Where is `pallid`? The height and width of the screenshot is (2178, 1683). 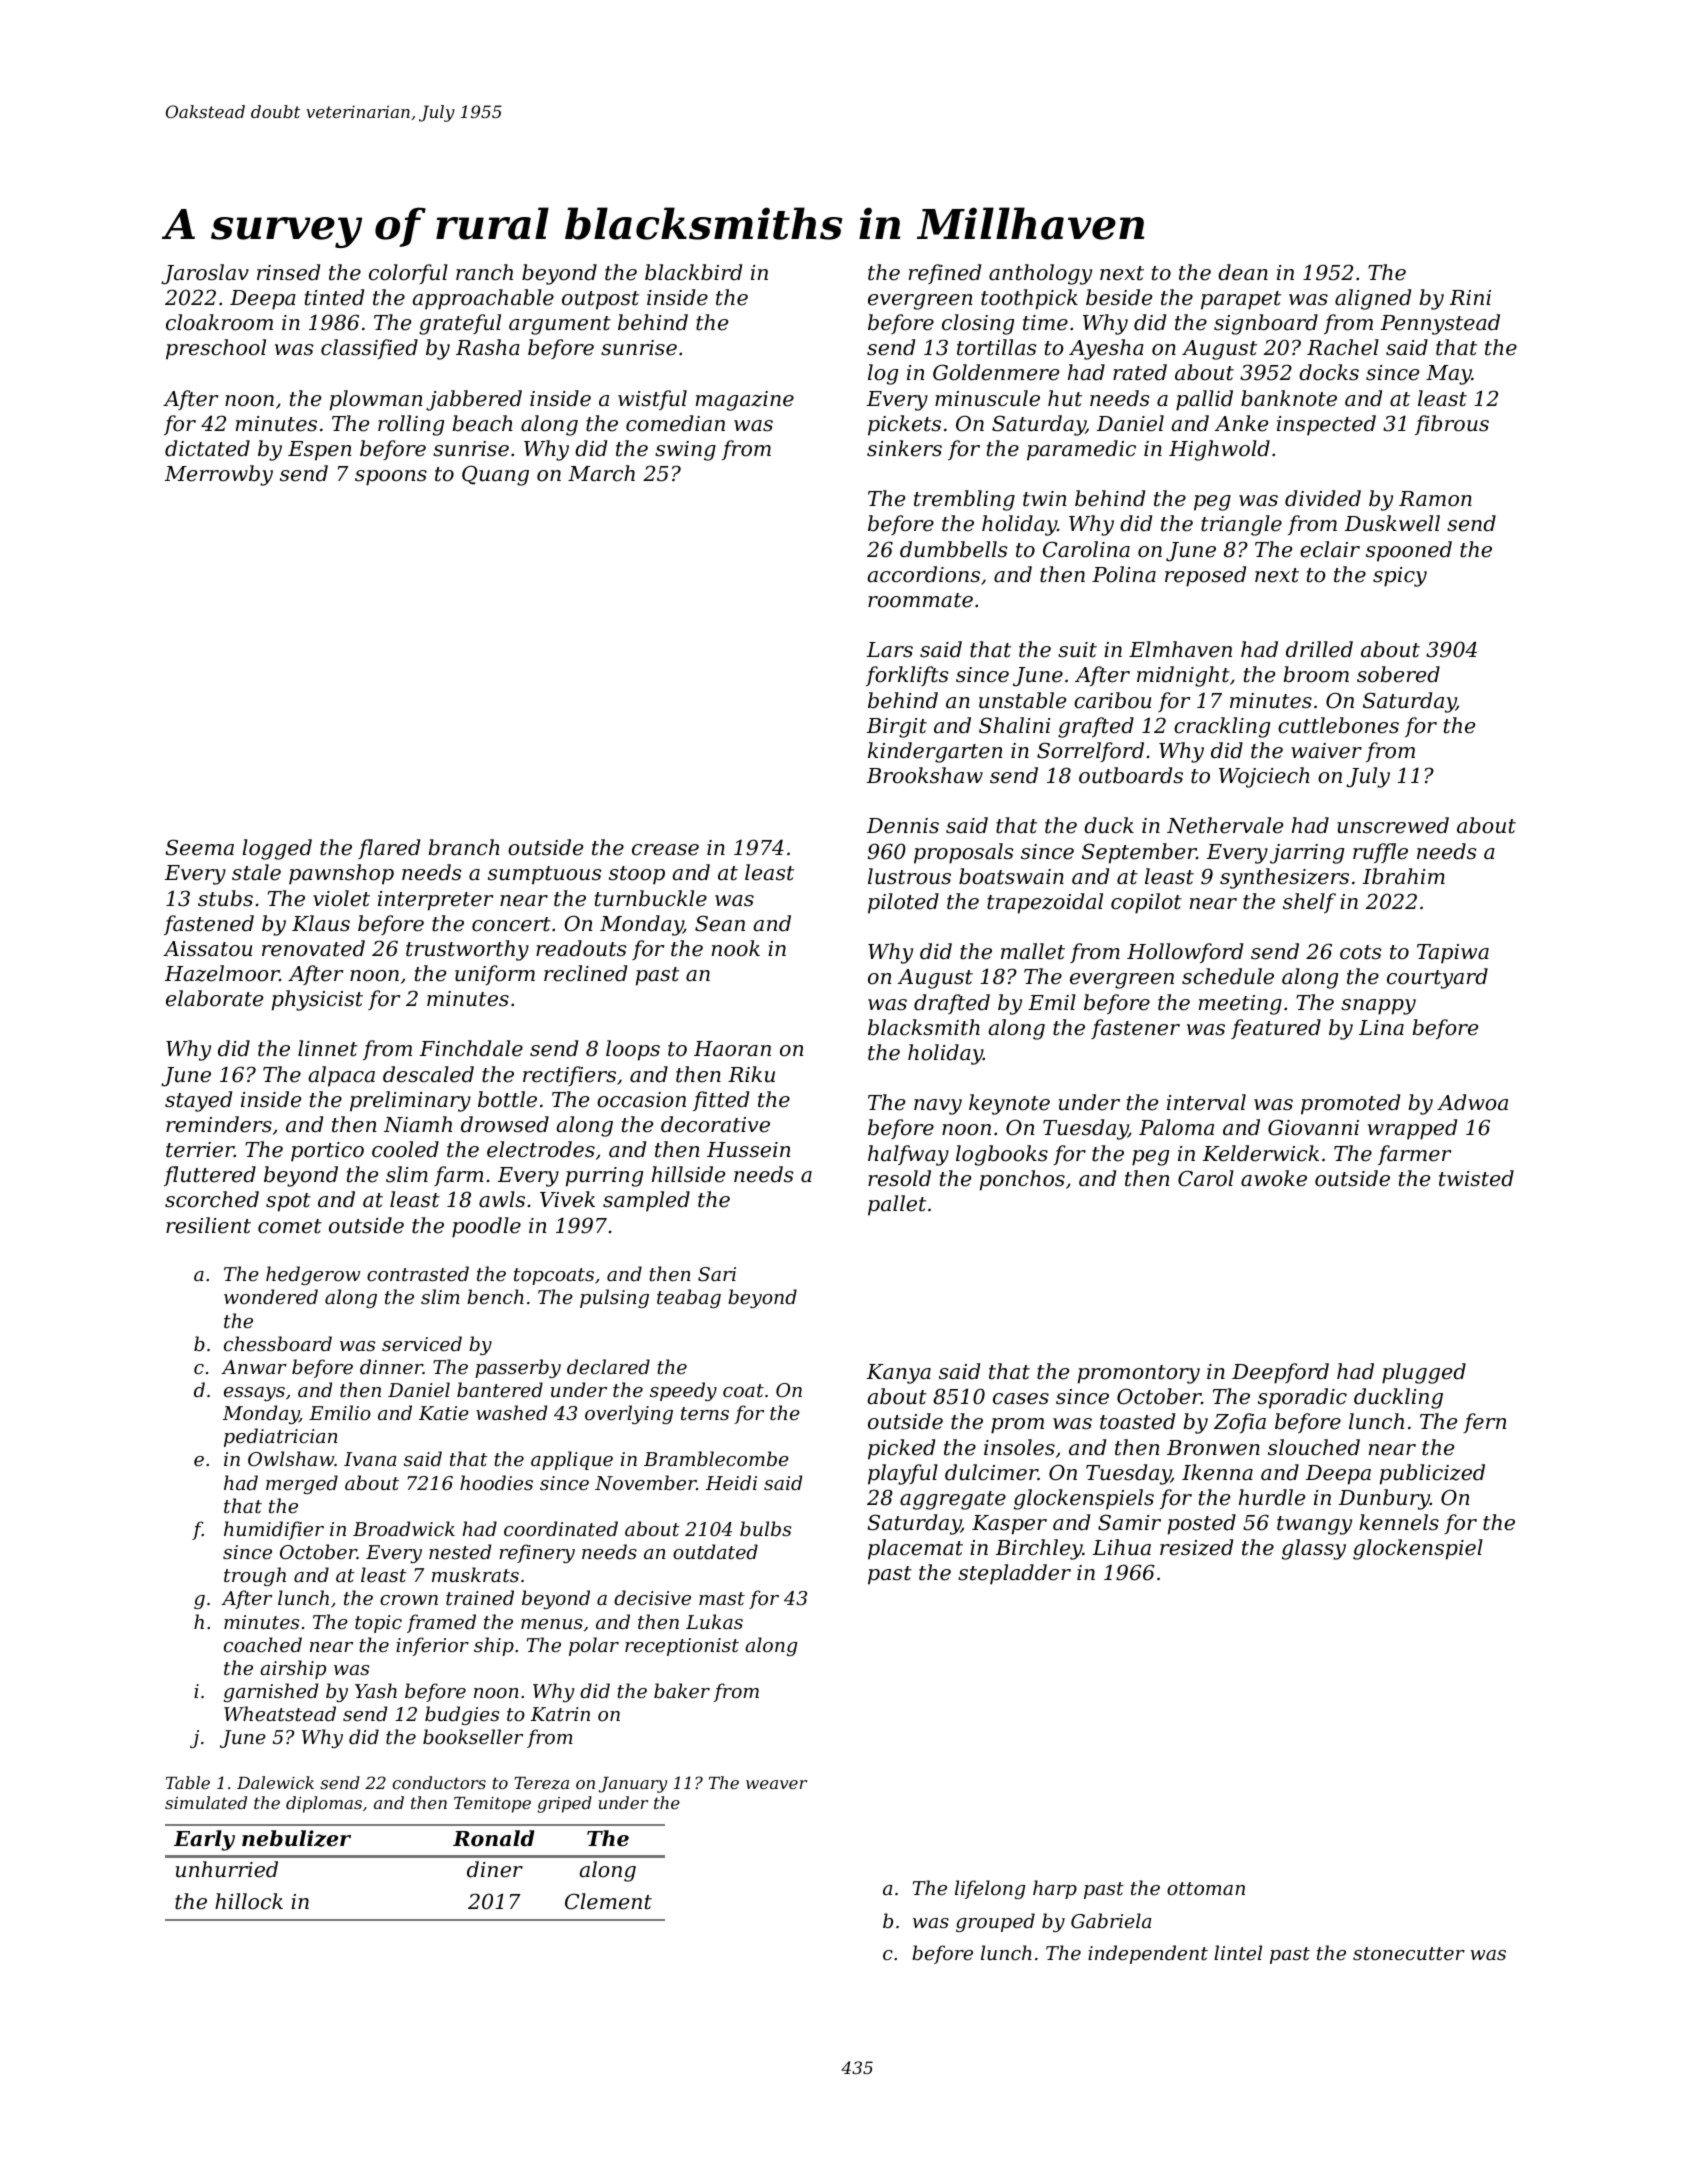 pallid is located at coordinates (1204, 400).
